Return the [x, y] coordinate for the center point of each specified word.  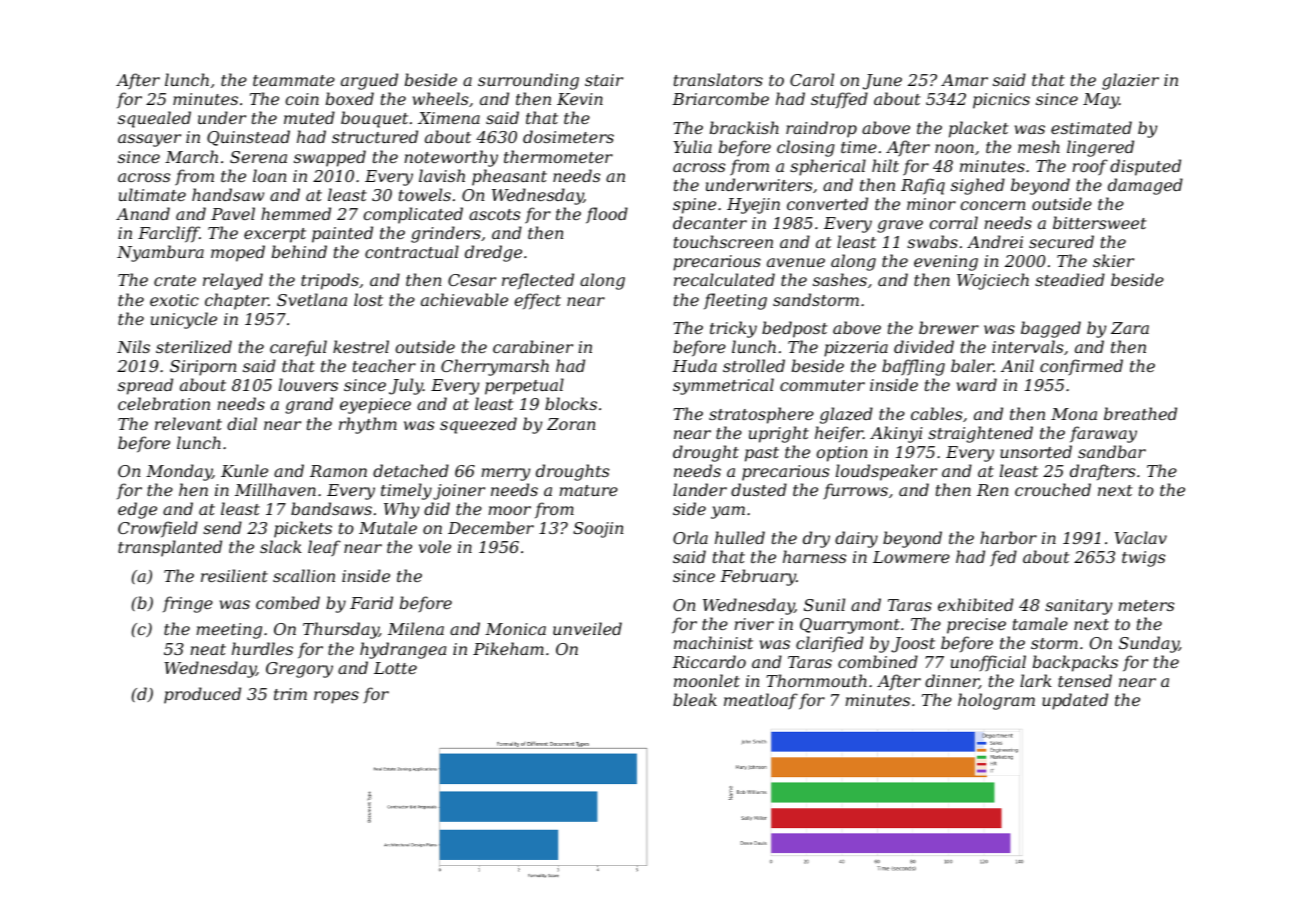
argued [369, 81]
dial [242, 423]
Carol [812, 79]
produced [202, 695]
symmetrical [723, 386]
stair [604, 80]
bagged [1051, 329]
